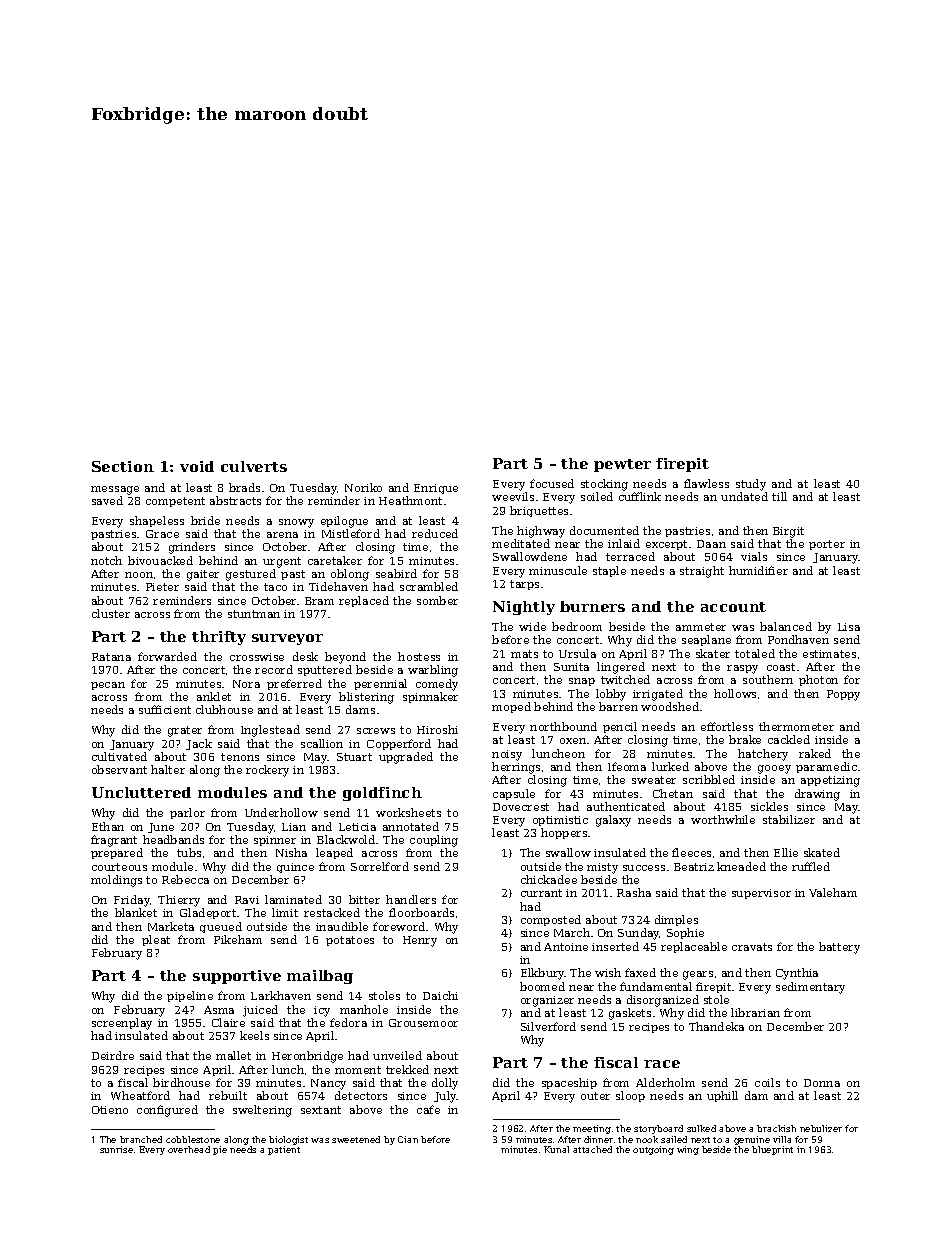  What do you see at coordinates (507, 755) in the page?
I see `noisy` at bounding box center [507, 755].
